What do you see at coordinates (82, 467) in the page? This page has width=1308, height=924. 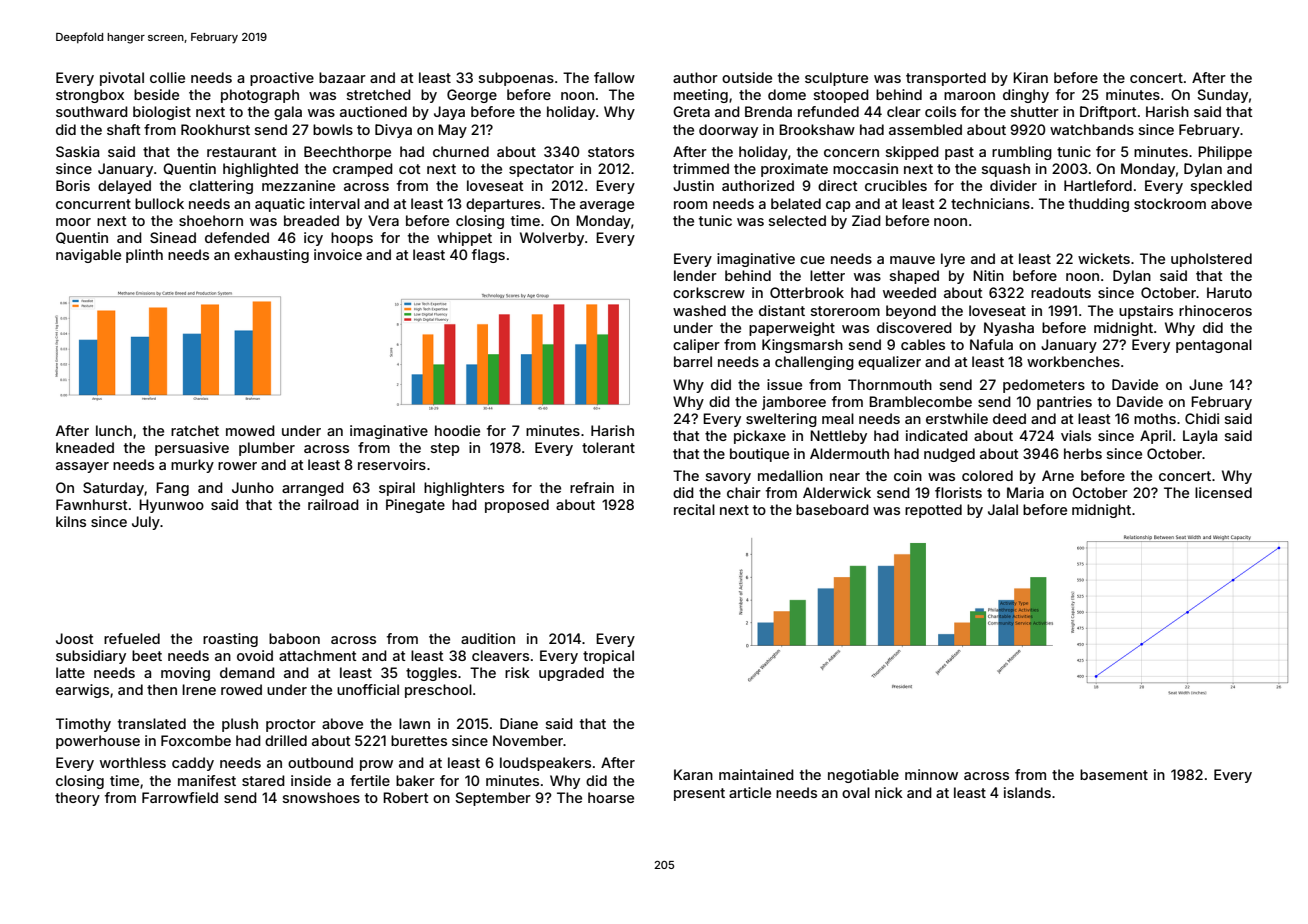 I see `assayer` at bounding box center [82, 467].
